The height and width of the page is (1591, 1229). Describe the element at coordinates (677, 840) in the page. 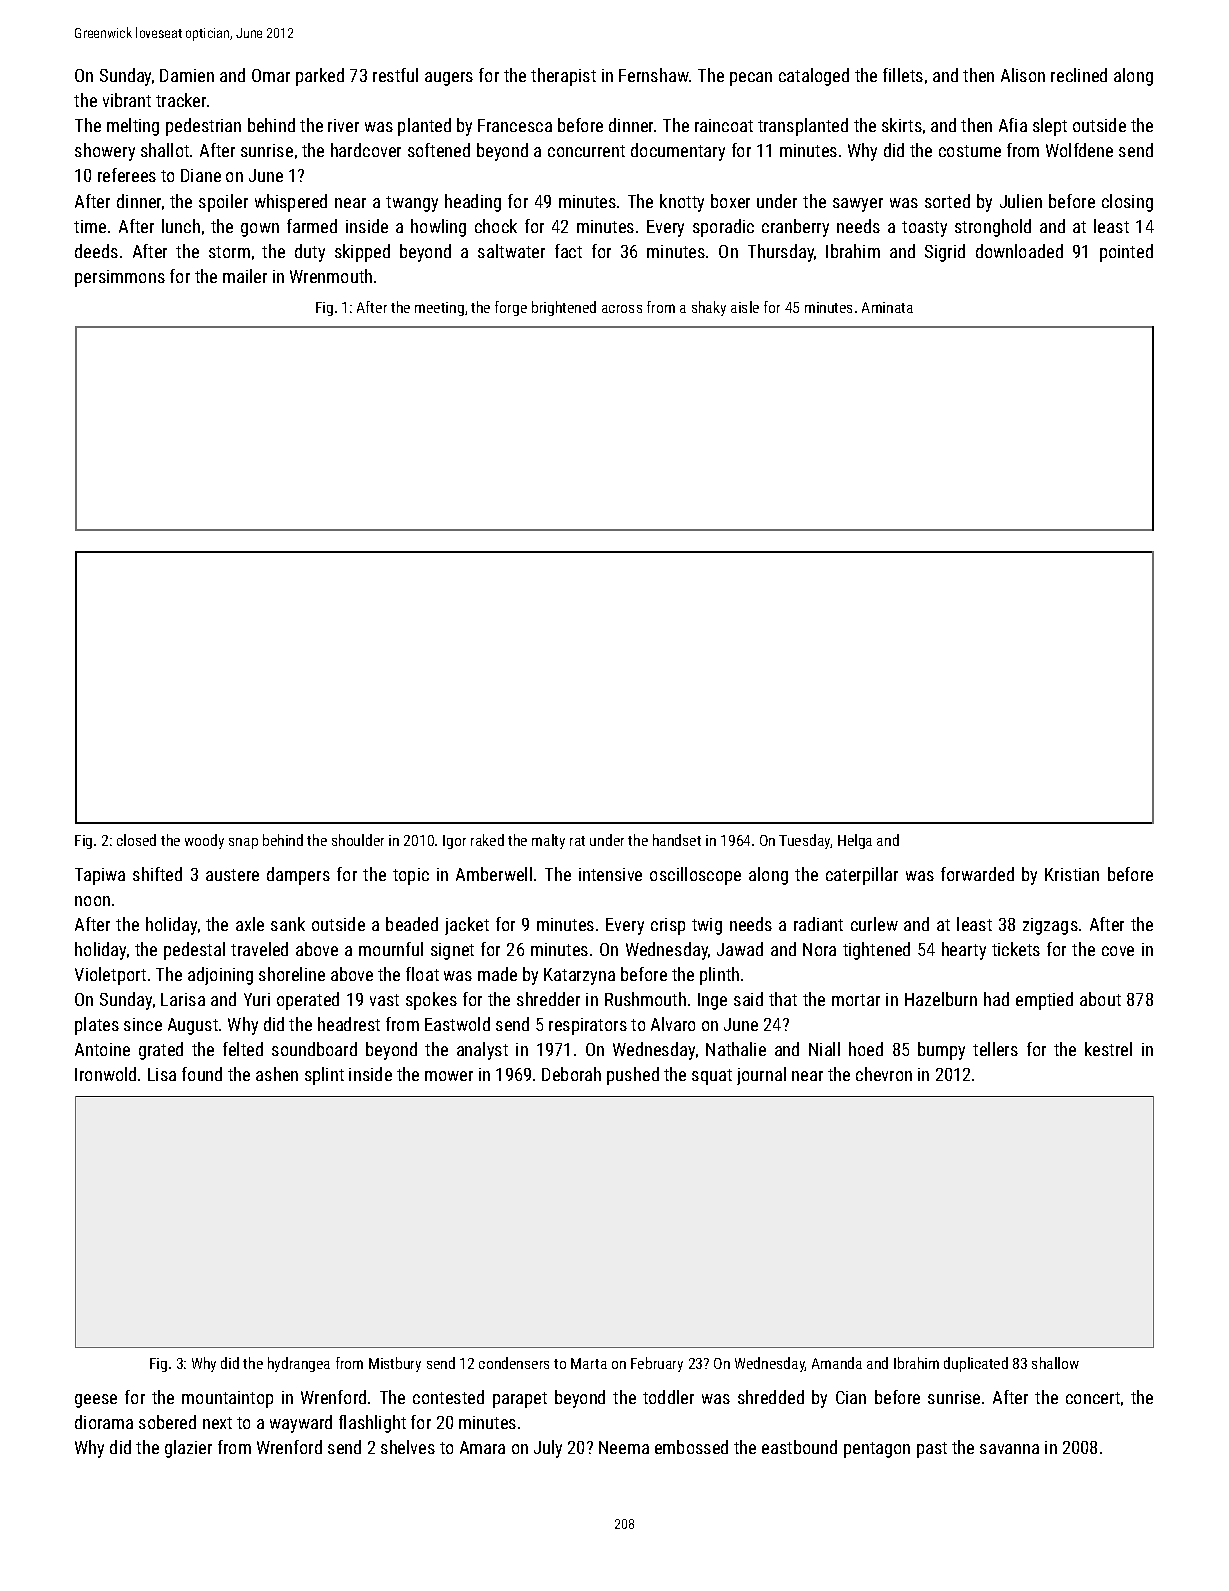

I see `handset` at that location.
